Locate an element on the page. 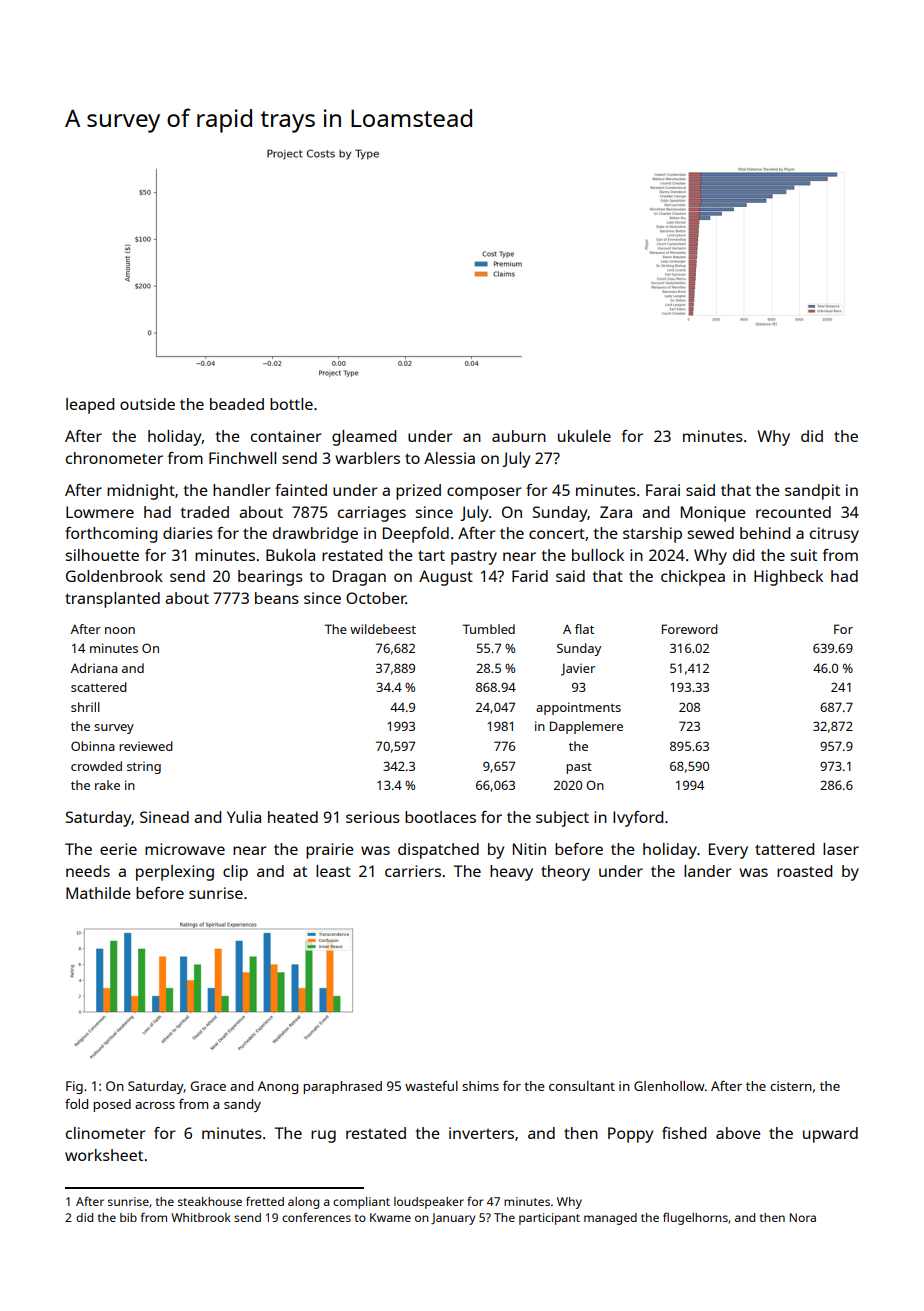  Whitbrook is located at coordinates (201, 1217).
